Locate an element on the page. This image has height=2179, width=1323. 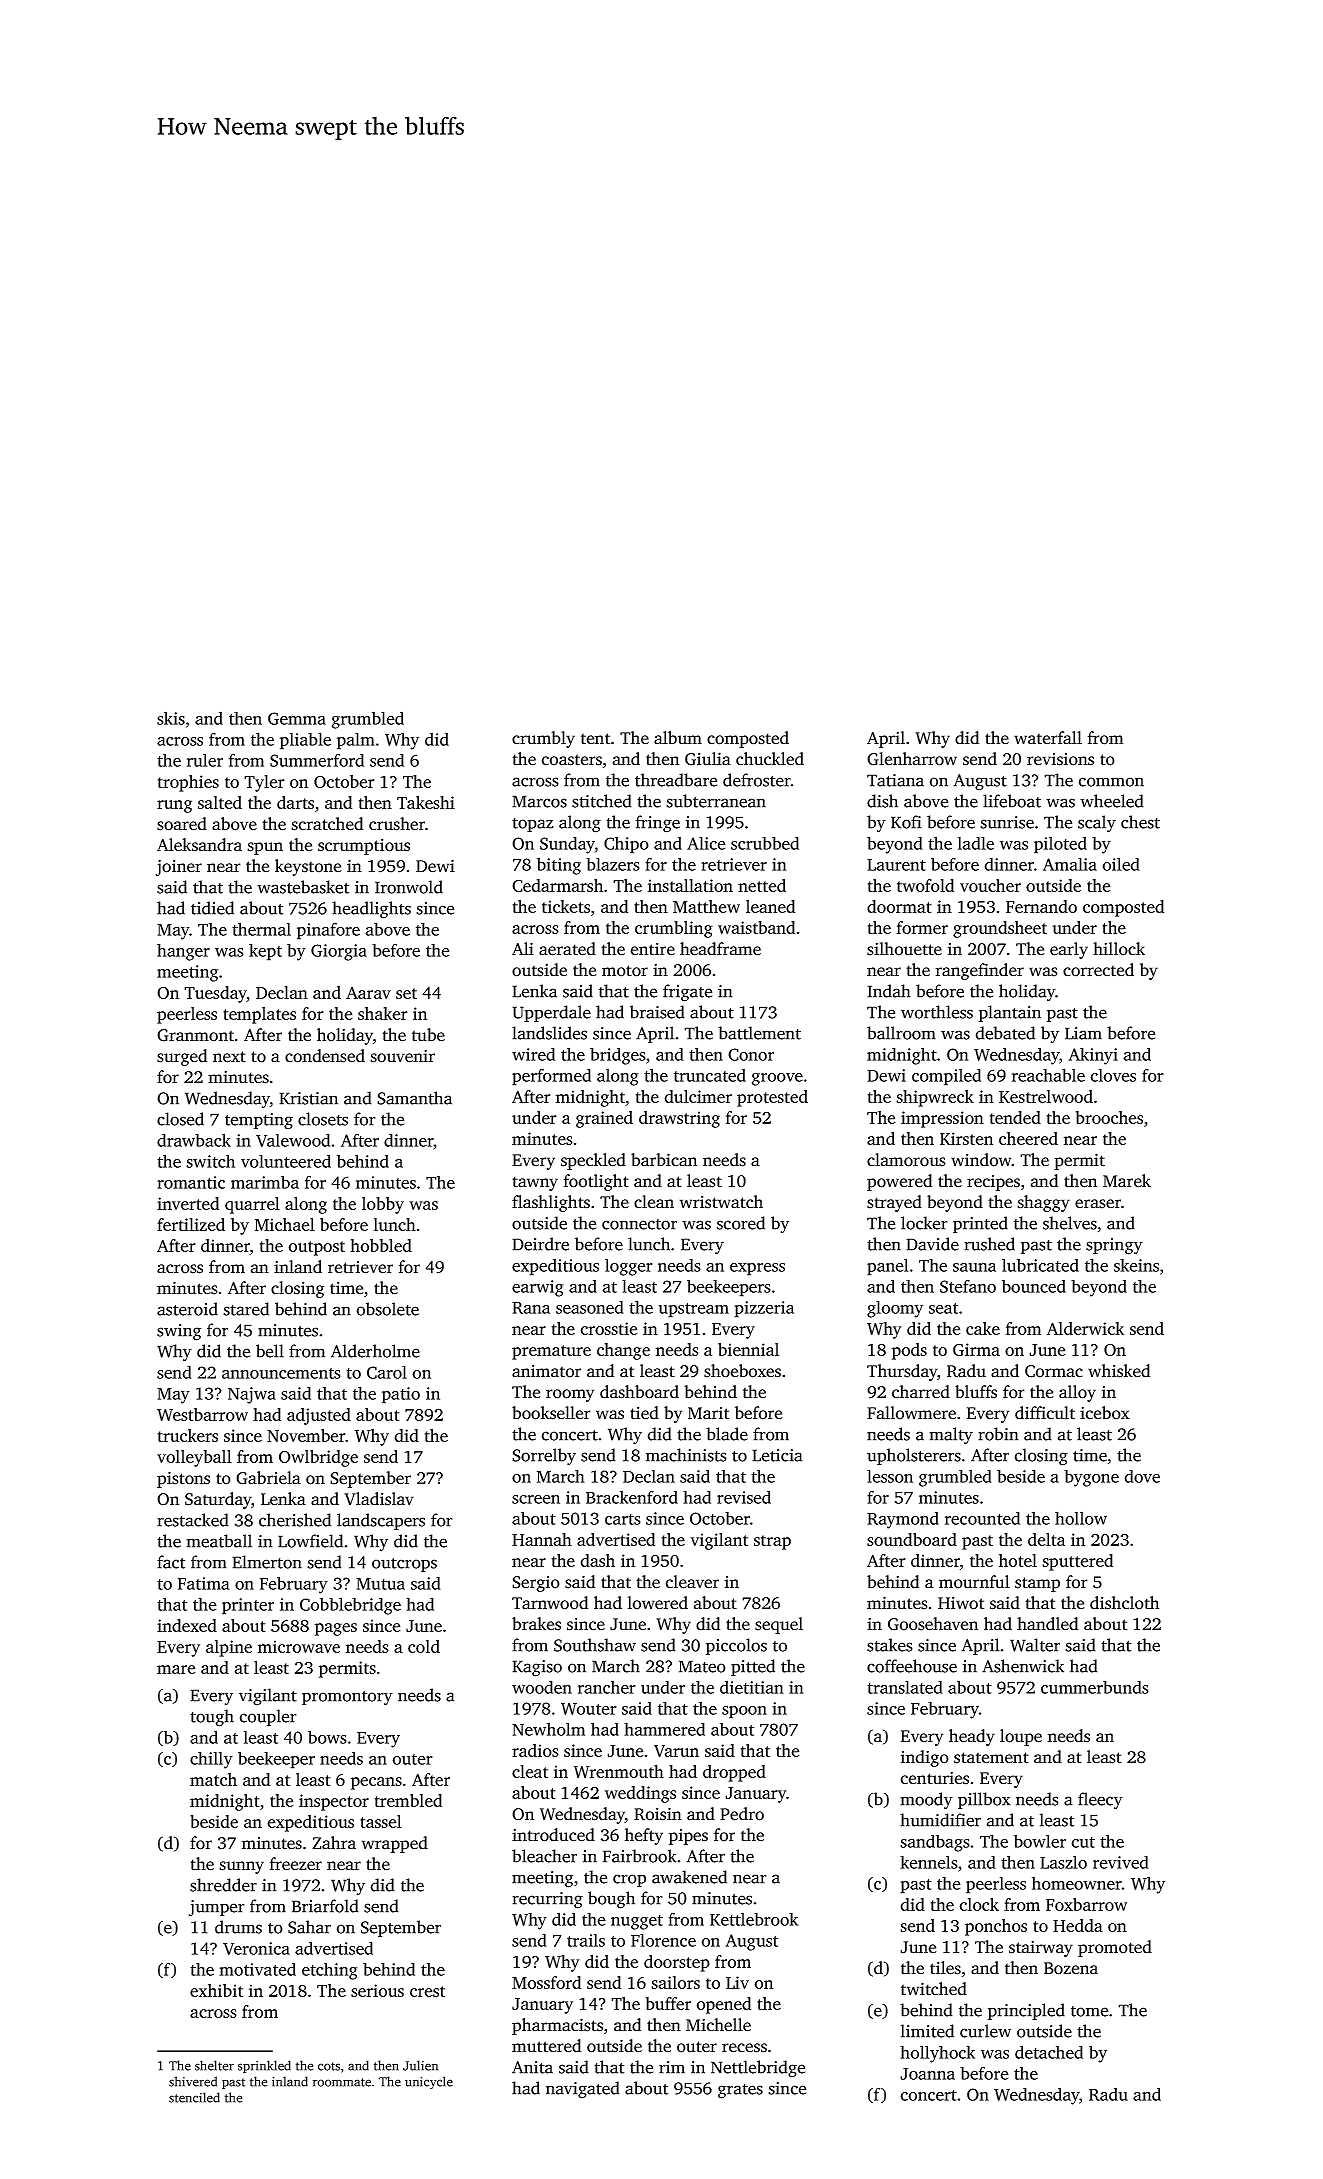
frigate is located at coordinates (687, 993).
